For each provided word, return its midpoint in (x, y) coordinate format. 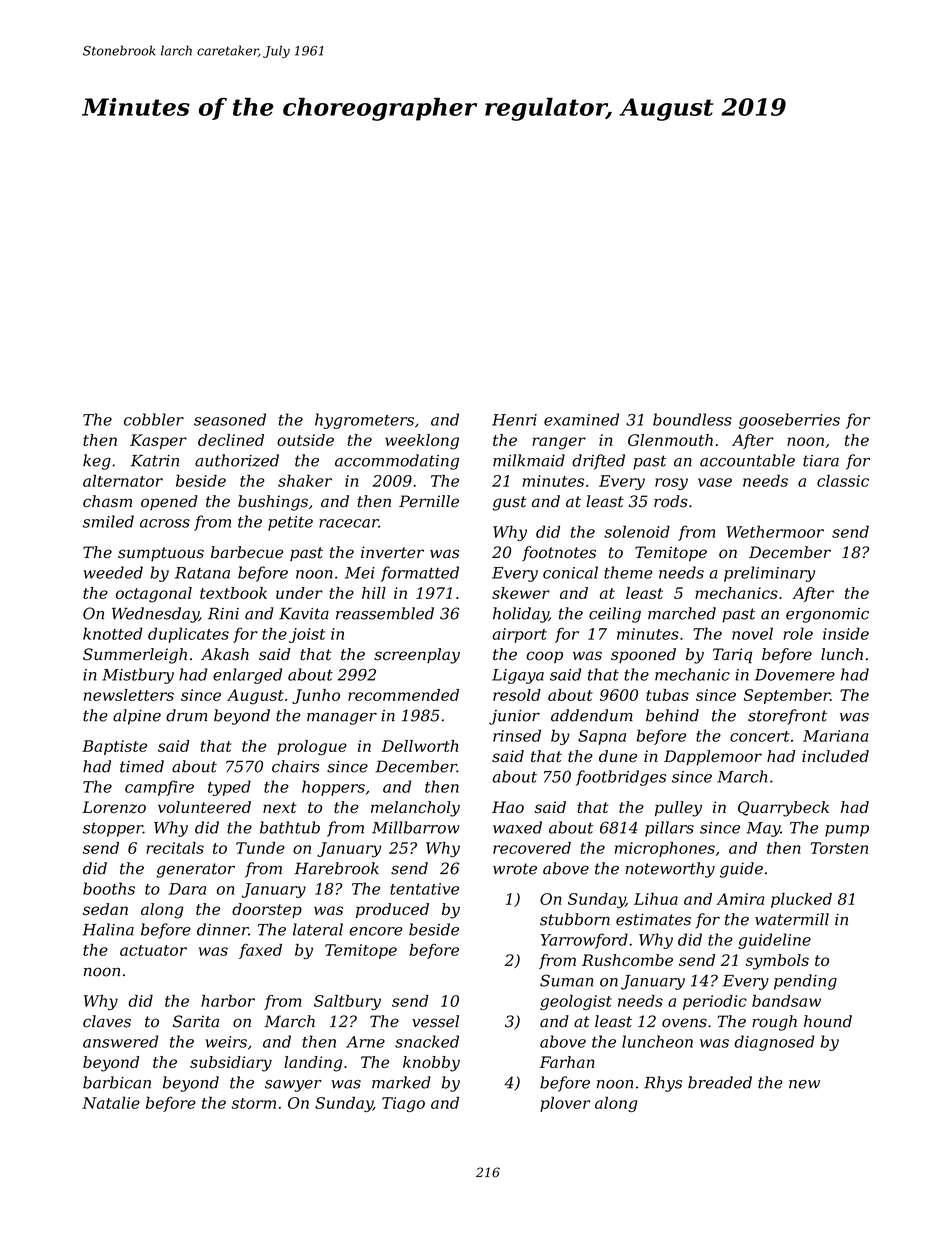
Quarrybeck (783, 809)
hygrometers (364, 421)
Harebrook (336, 868)
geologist (576, 1002)
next (280, 807)
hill (374, 593)
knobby (431, 1064)
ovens (684, 1023)
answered (120, 1041)
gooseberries (789, 421)
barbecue (247, 552)
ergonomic (827, 615)
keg (97, 462)
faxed (260, 951)
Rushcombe (627, 960)
